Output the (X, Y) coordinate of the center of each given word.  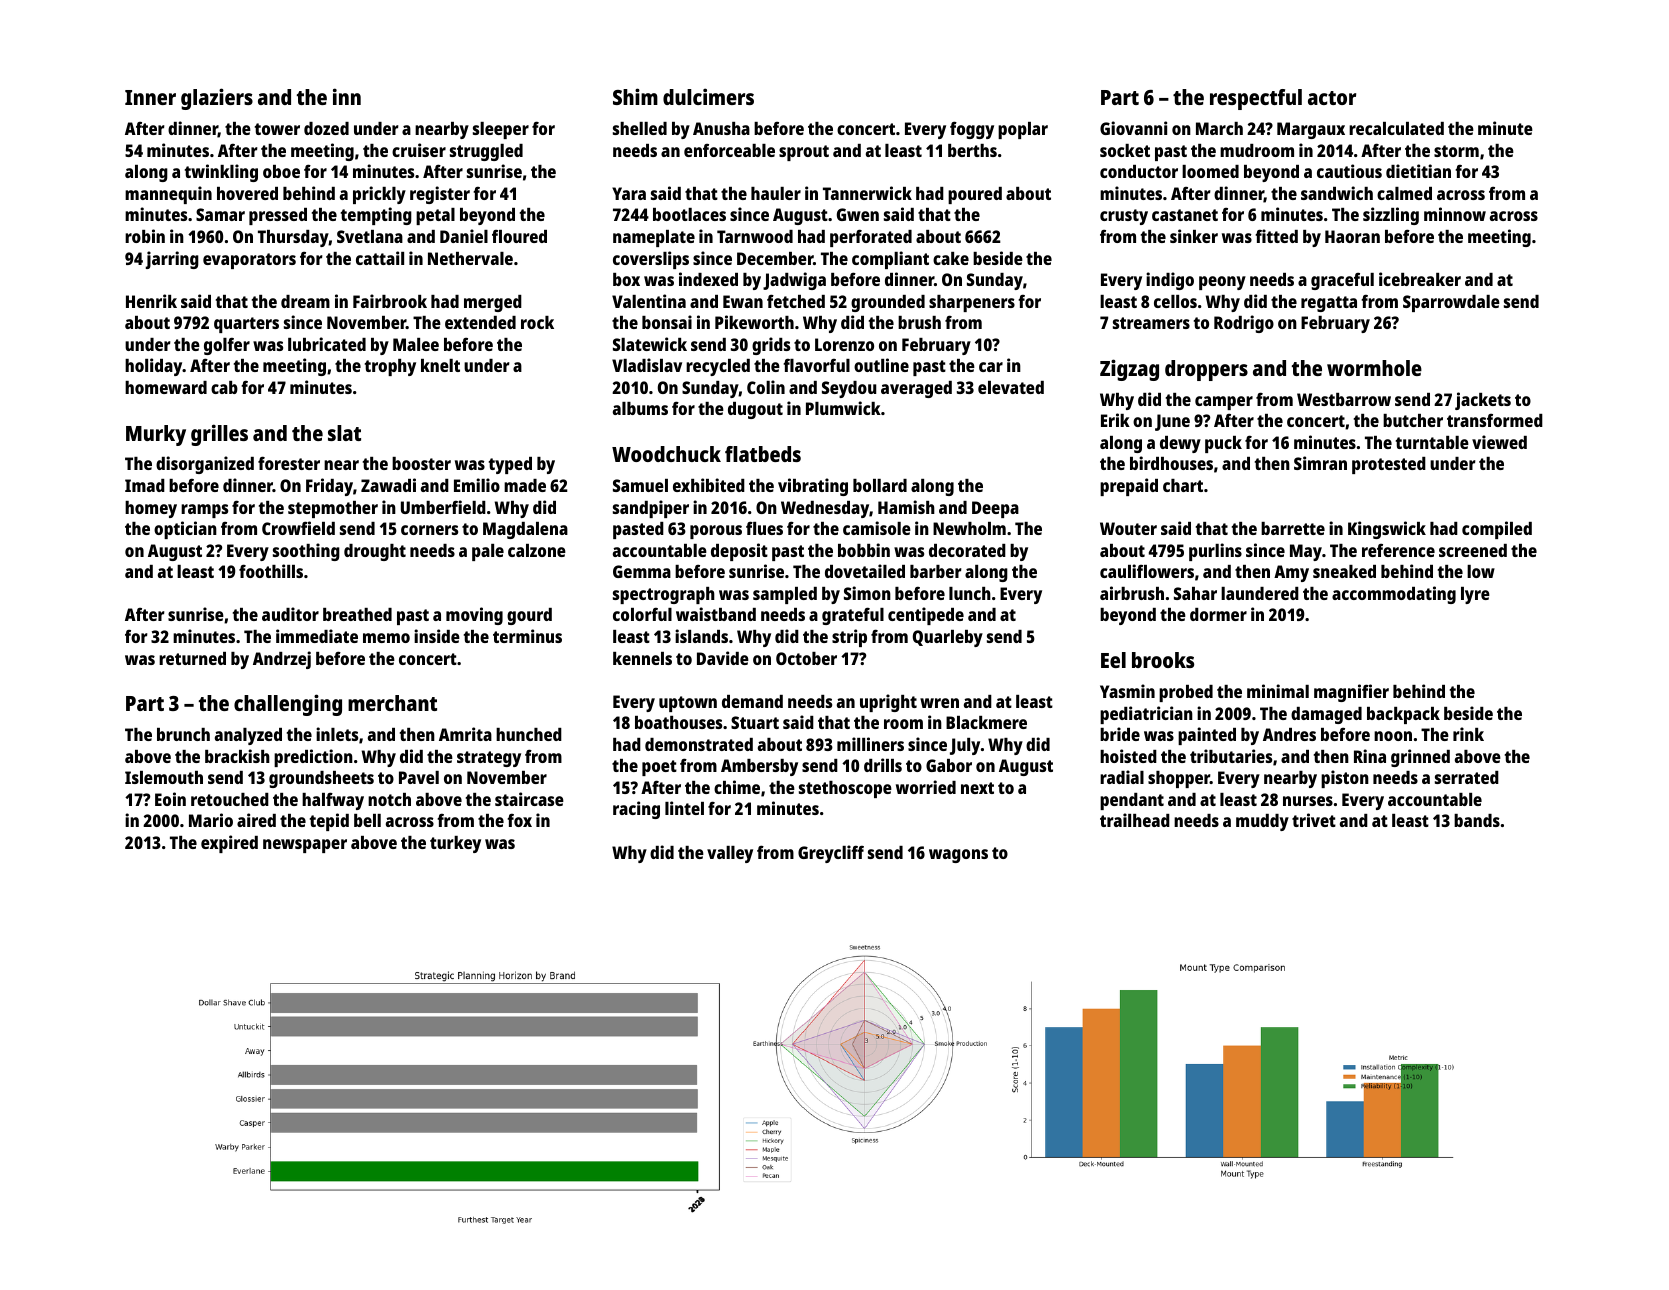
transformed (1495, 420)
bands (1477, 820)
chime (737, 787)
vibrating (813, 487)
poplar (1023, 130)
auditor (290, 614)
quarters (246, 325)
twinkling (221, 173)
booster (421, 463)
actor (1332, 98)
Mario (211, 820)
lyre (1475, 595)
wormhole (1374, 368)
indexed (708, 279)
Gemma (642, 571)
